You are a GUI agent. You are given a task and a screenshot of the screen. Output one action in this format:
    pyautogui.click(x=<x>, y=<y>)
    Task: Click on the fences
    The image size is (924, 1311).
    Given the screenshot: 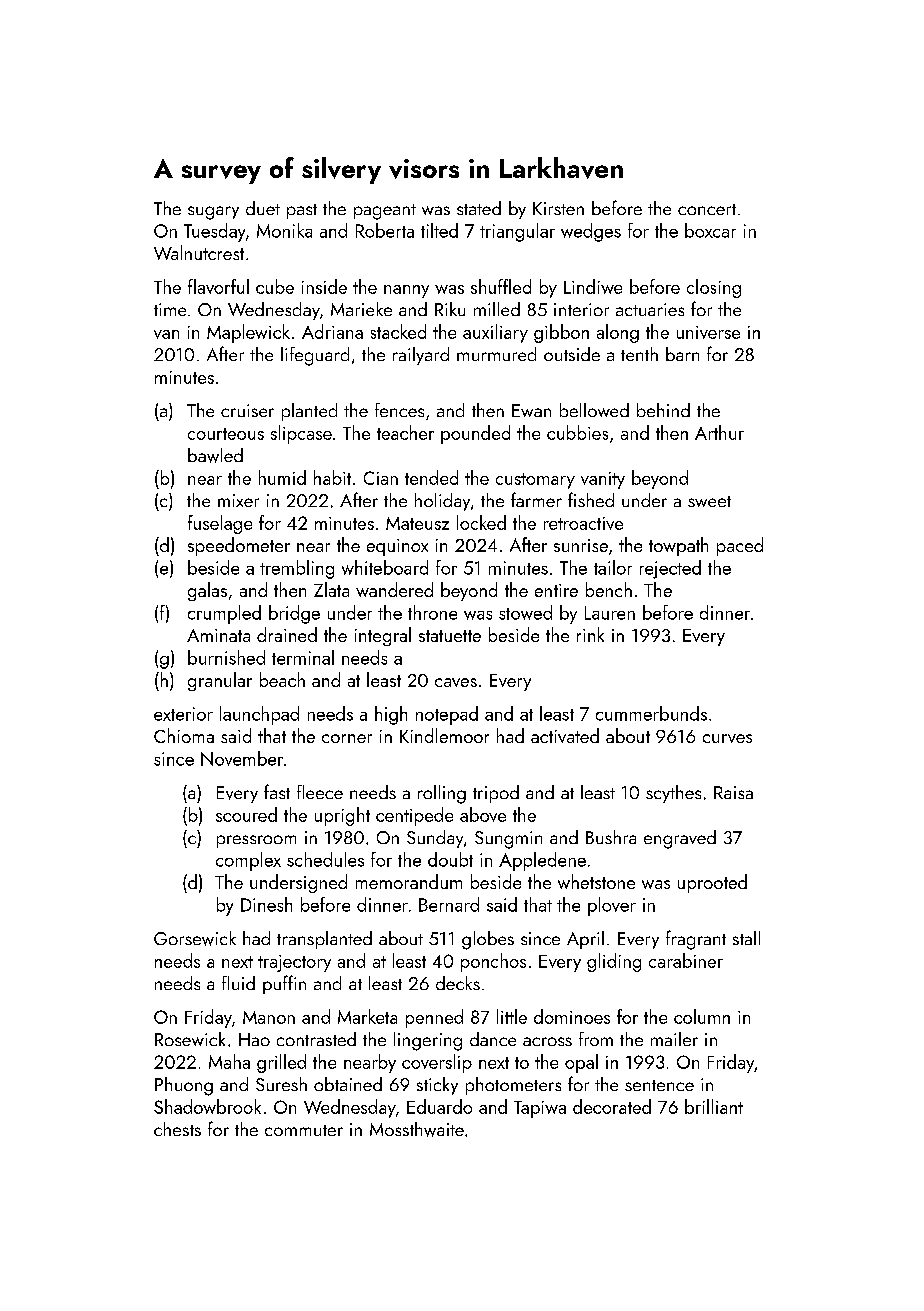 What is the action you would take?
    pyautogui.click(x=399, y=410)
